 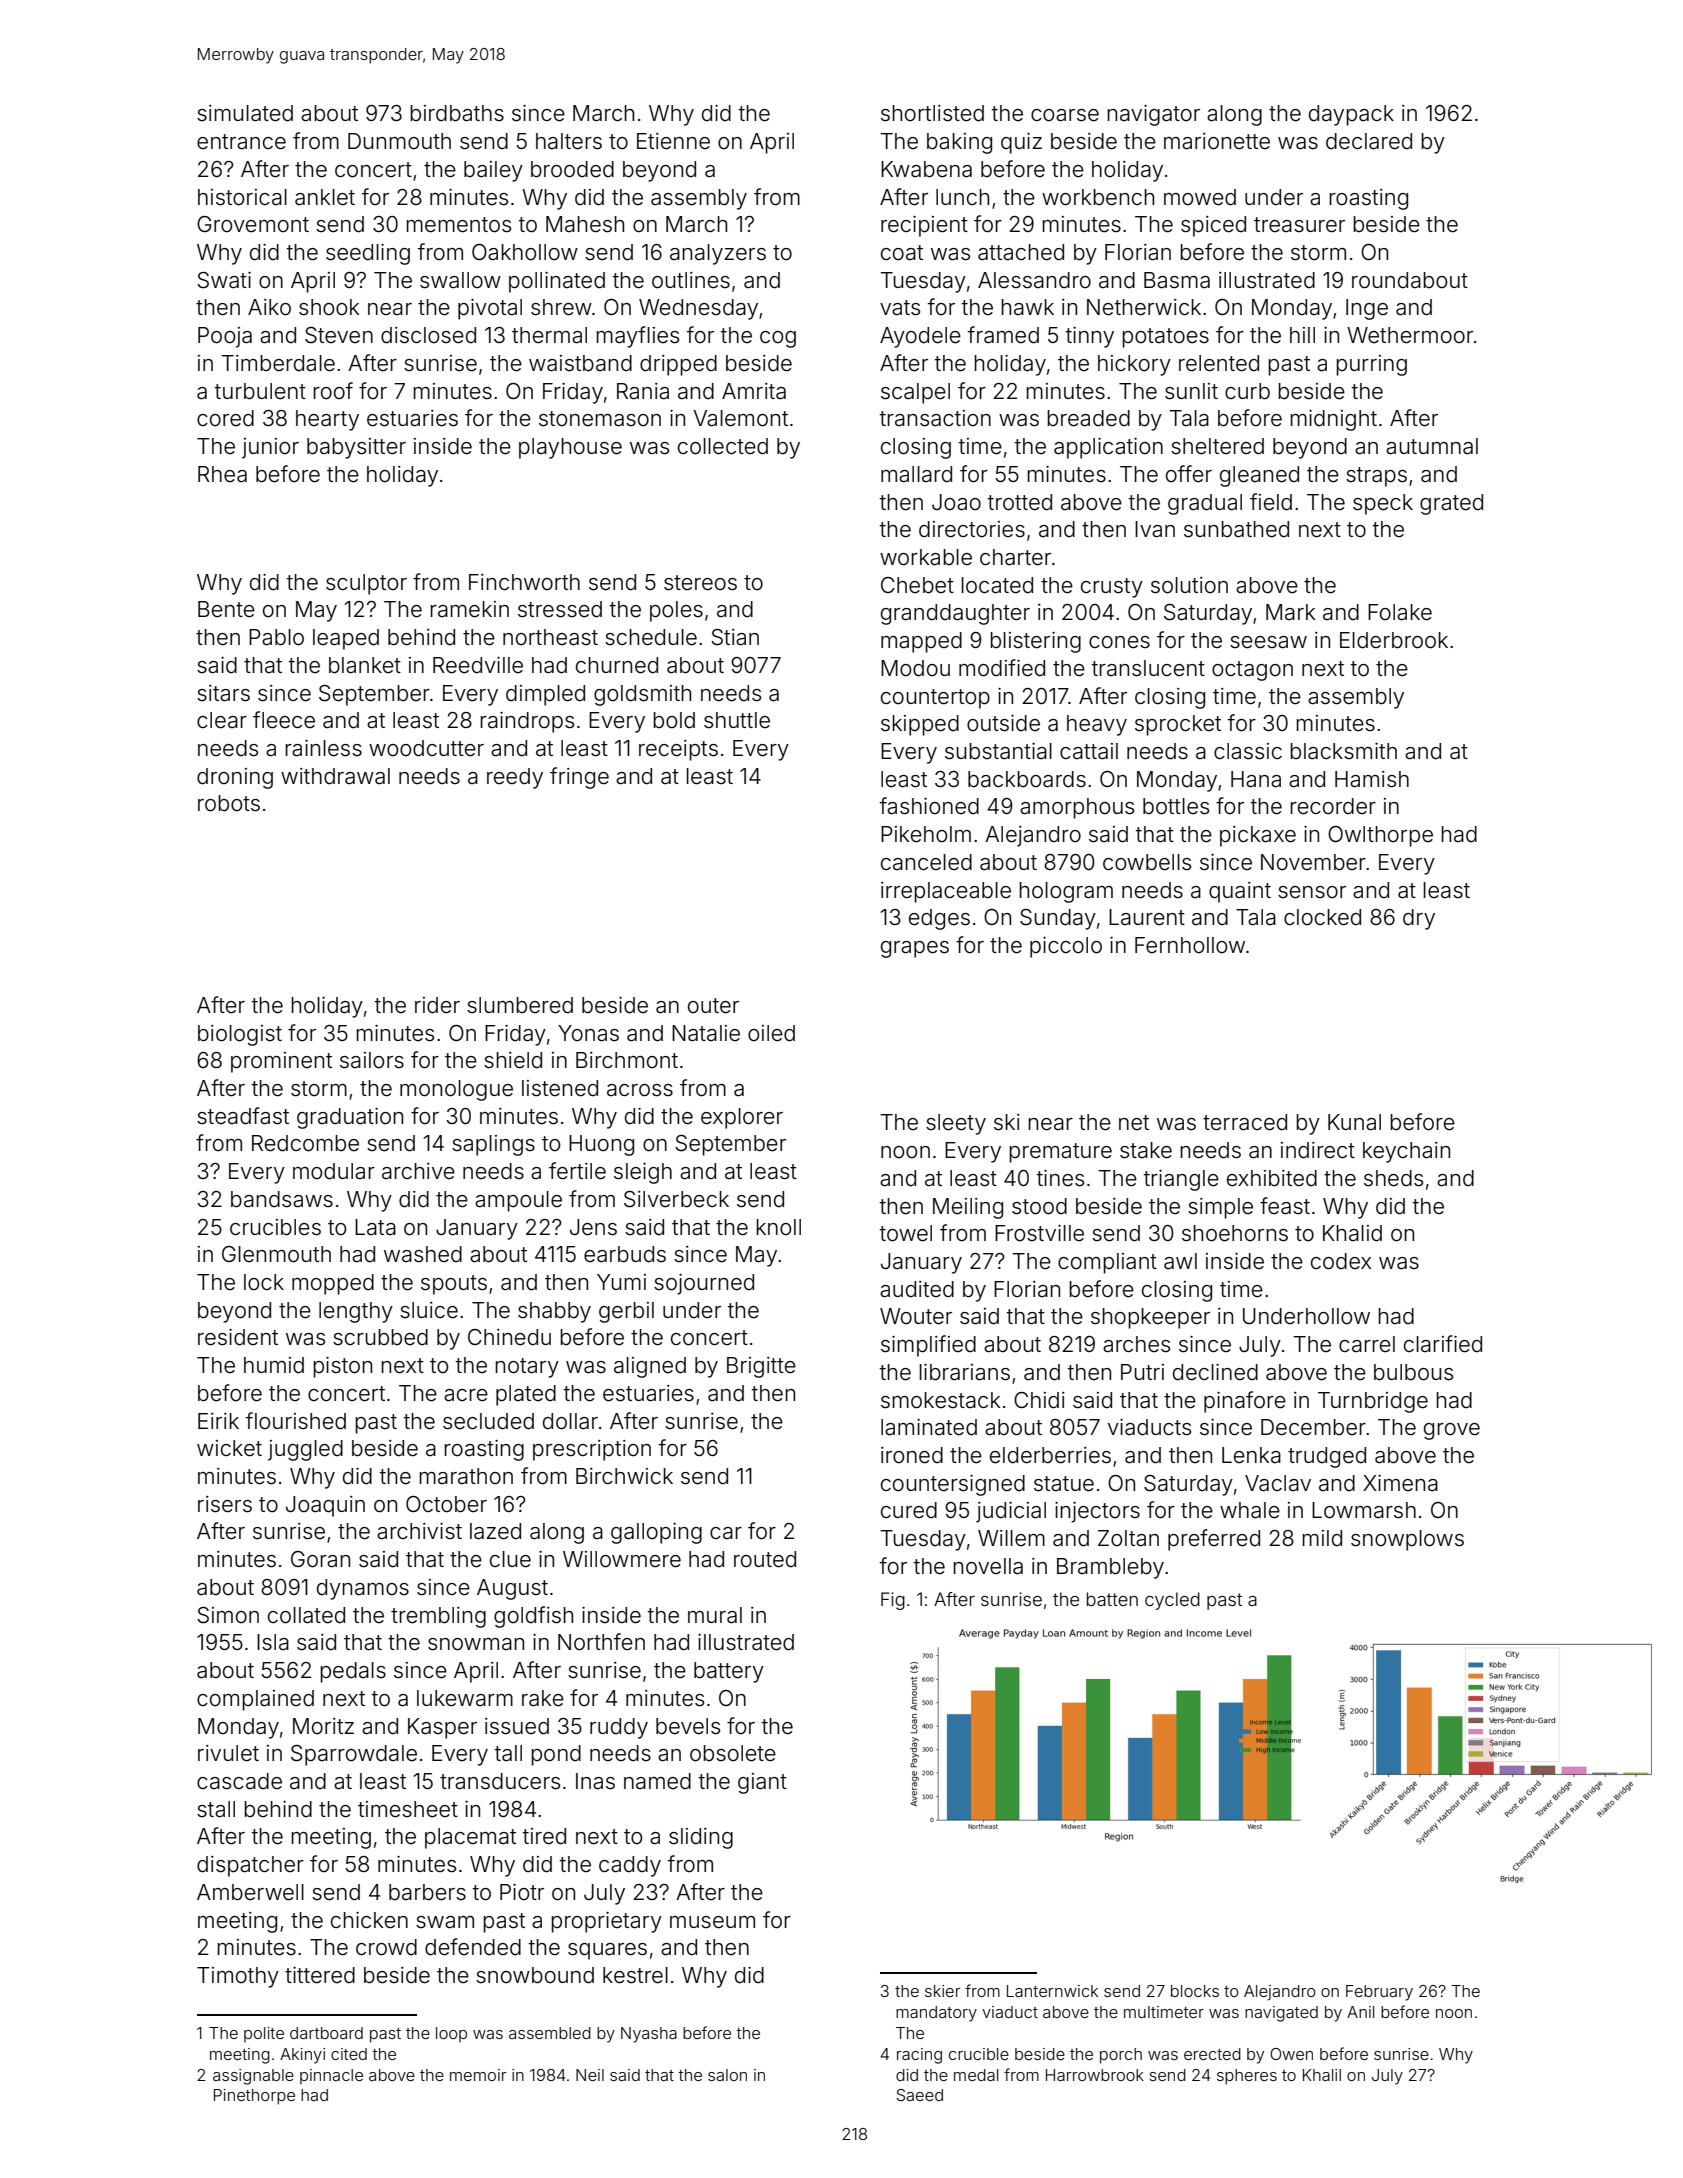 What do you see at coordinates (465, 1698) in the document?
I see `lukewarm` at bounding box center [465, 1698].
